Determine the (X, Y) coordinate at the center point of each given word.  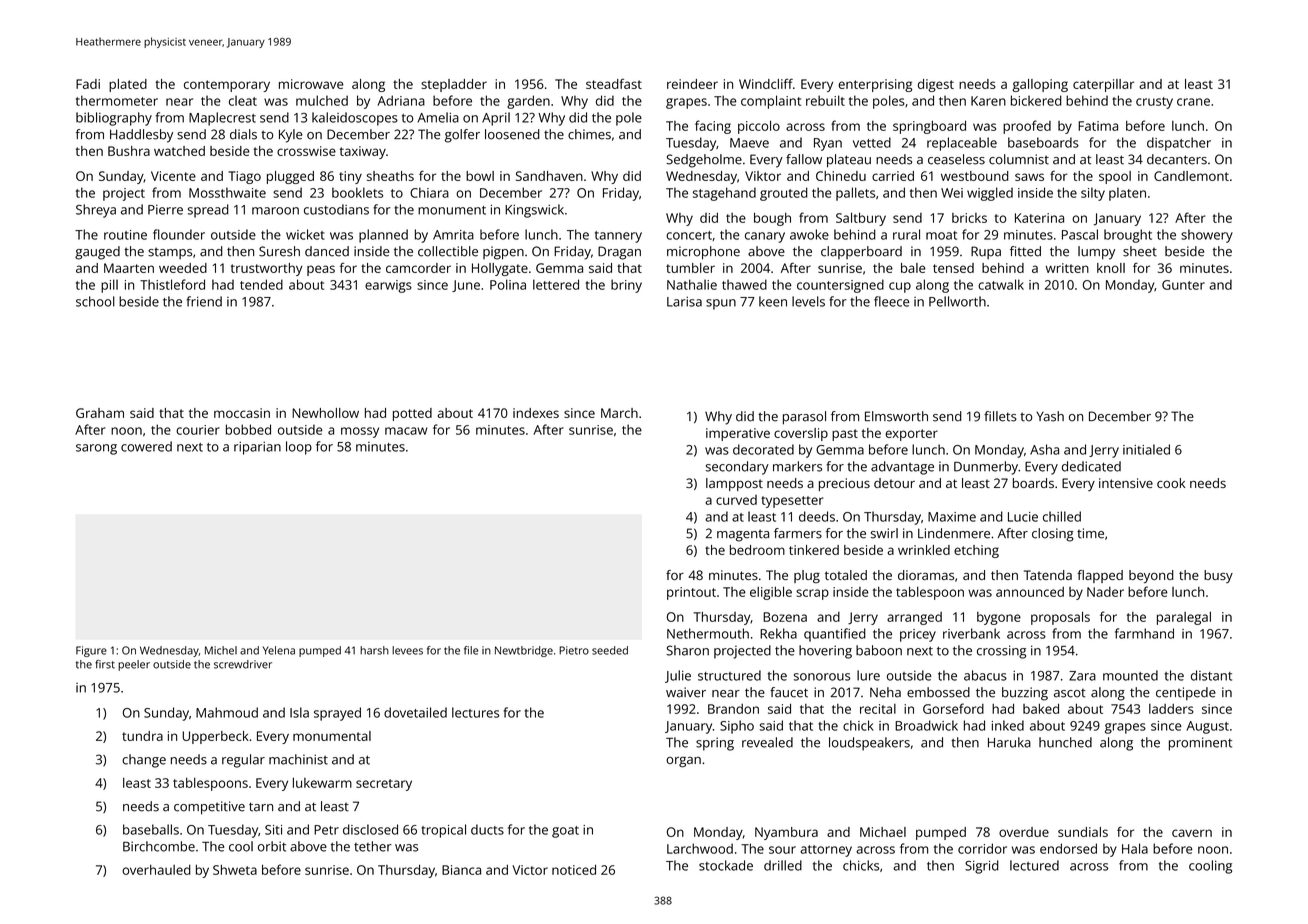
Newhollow (325, 413)
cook (1171, 483)
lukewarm (322, 782)
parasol (804, 418)
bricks (969, 218)
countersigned (840, 286)
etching (976, 551)
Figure (91, 651)
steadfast (614, 84)
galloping (1040, 85)
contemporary (227, 86)
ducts (487, 829)
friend (204, 301)
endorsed (1068, 848)
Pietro (574, 650)
